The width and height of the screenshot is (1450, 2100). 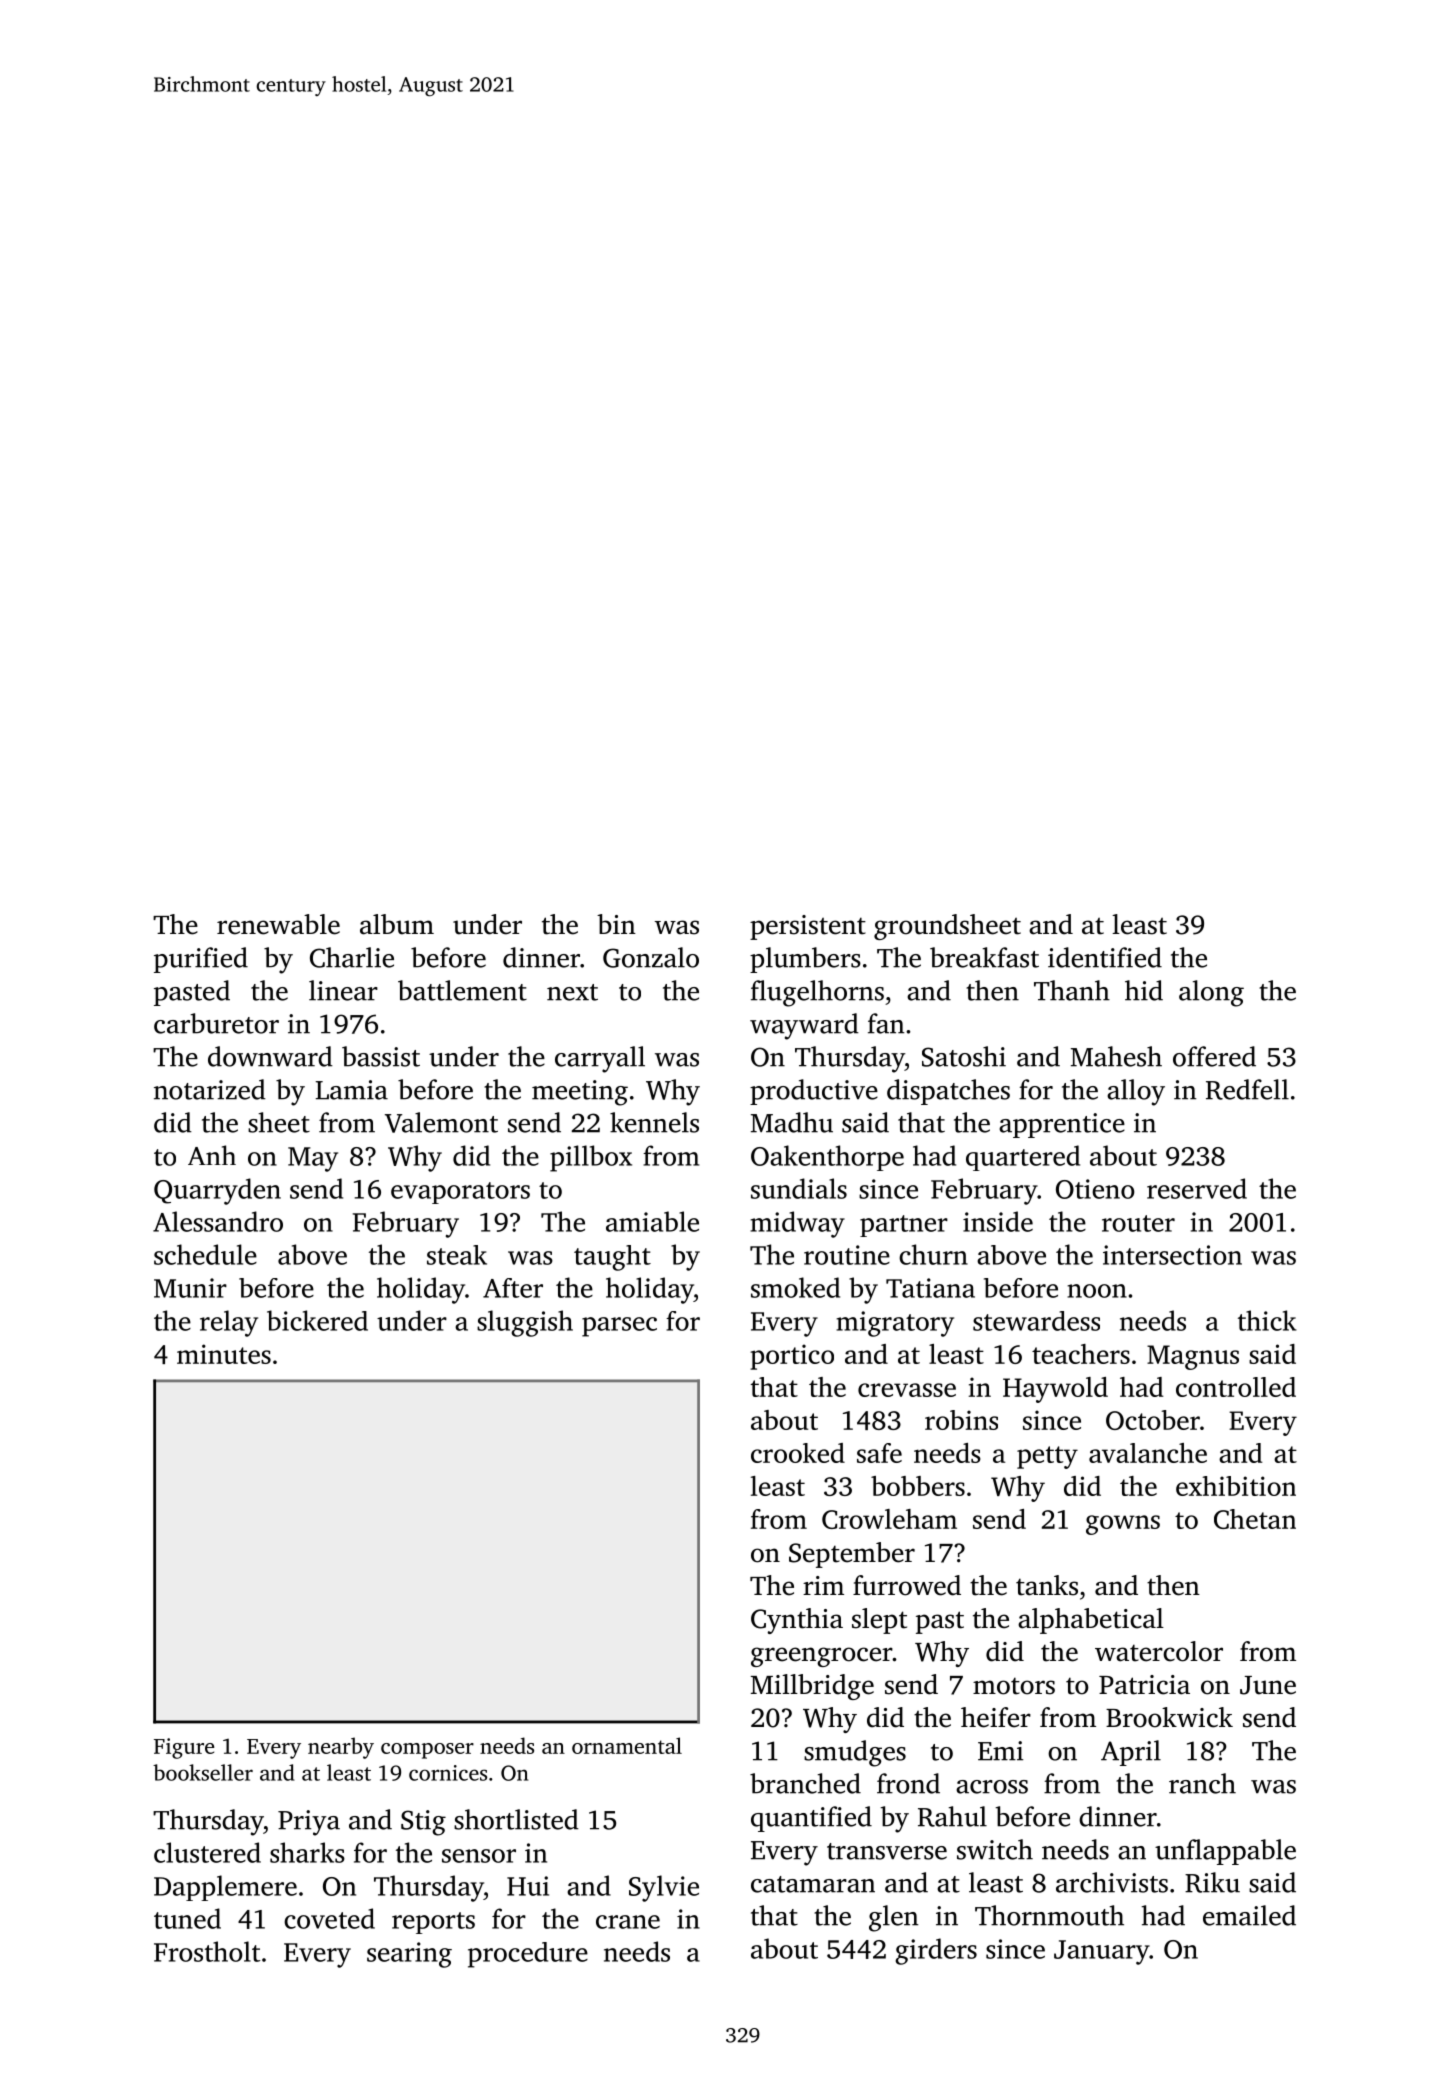 I want to click on minutes, so click(x=224, y=1354).
